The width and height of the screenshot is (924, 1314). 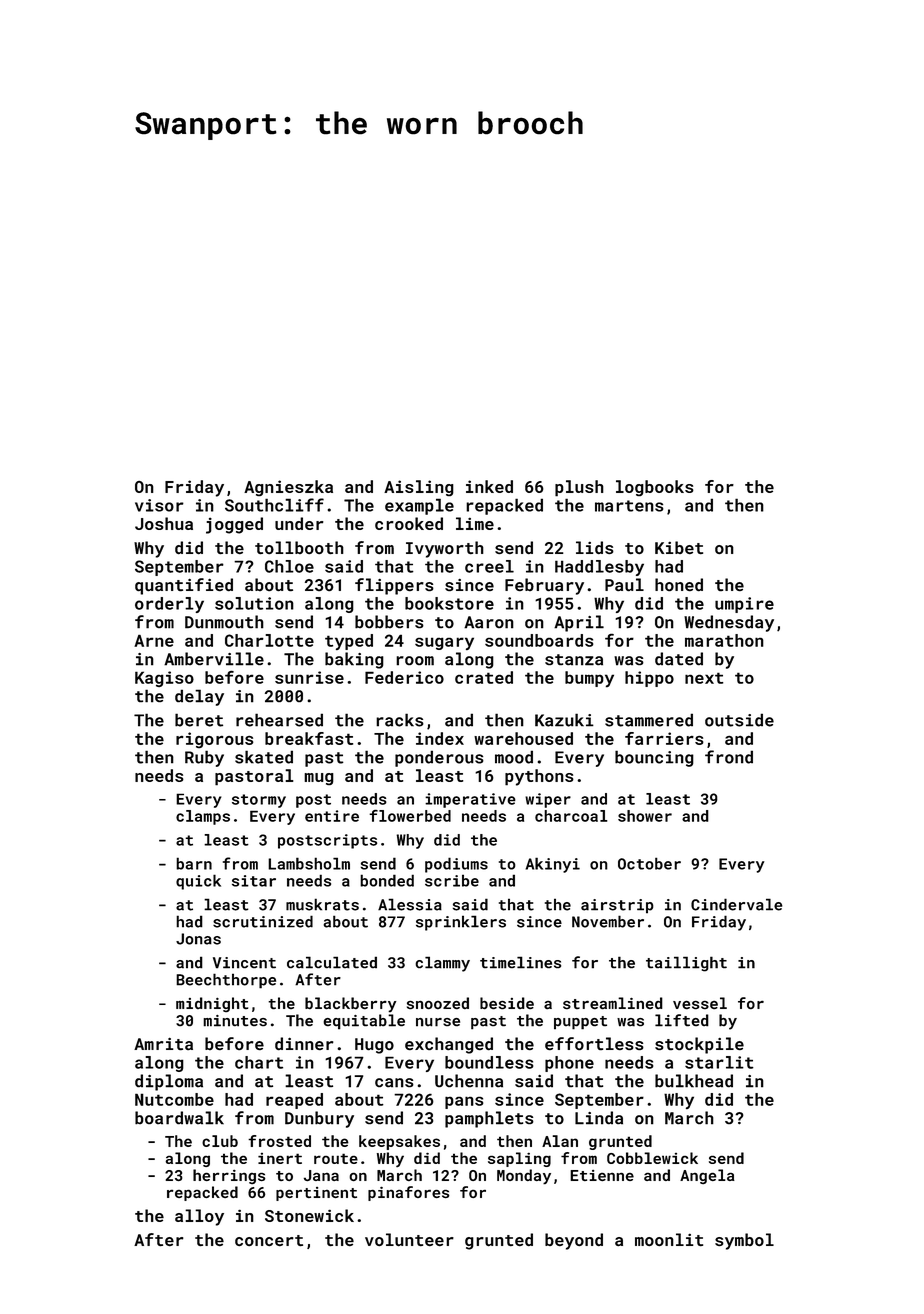 What do you see at coordinates (489, 486) in the screenshot?
I see `inked` at bounding box center [489, 486].
